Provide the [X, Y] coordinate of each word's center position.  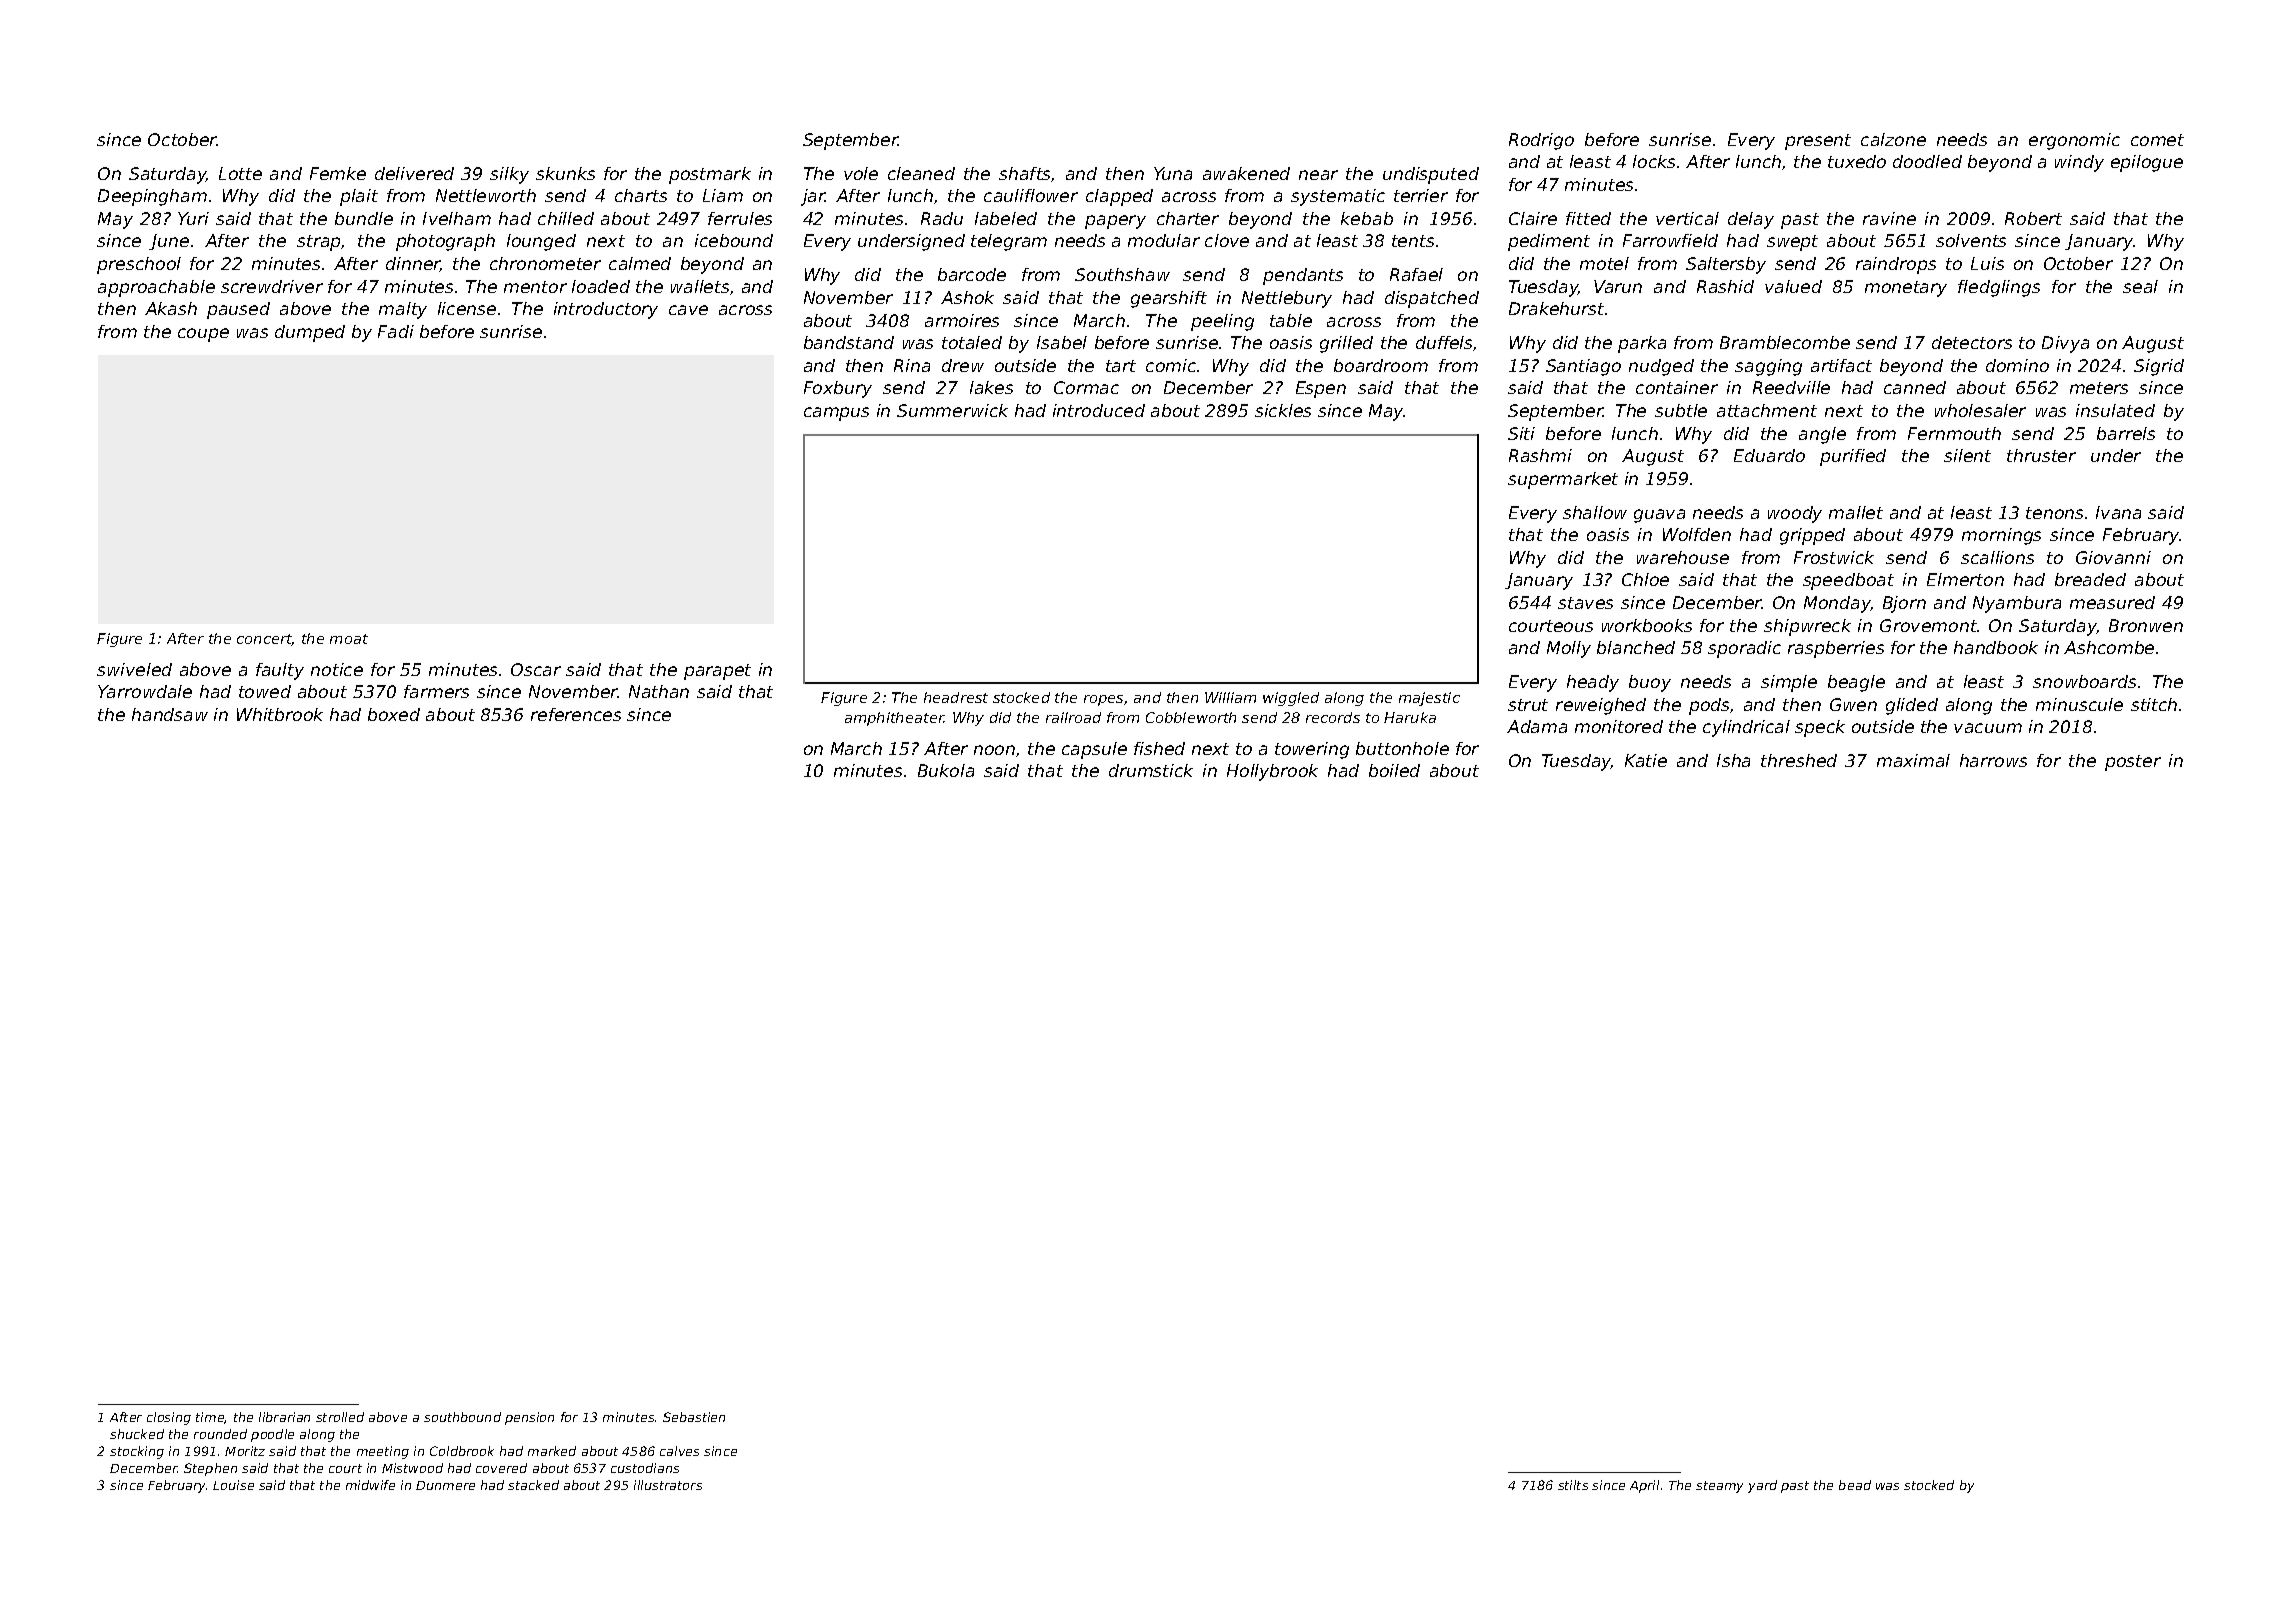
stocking [137, 1452]
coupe [203, 335]
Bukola [946, 770]
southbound [462, 1417]
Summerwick [952, 410]
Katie [1646, 760]
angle [1822, 435]
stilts [1573, 1485]
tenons [2054, 513]
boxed [394, 714]
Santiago [1583, 367]
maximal [1913, 760]
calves [679, 1451]
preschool [139, 265]
